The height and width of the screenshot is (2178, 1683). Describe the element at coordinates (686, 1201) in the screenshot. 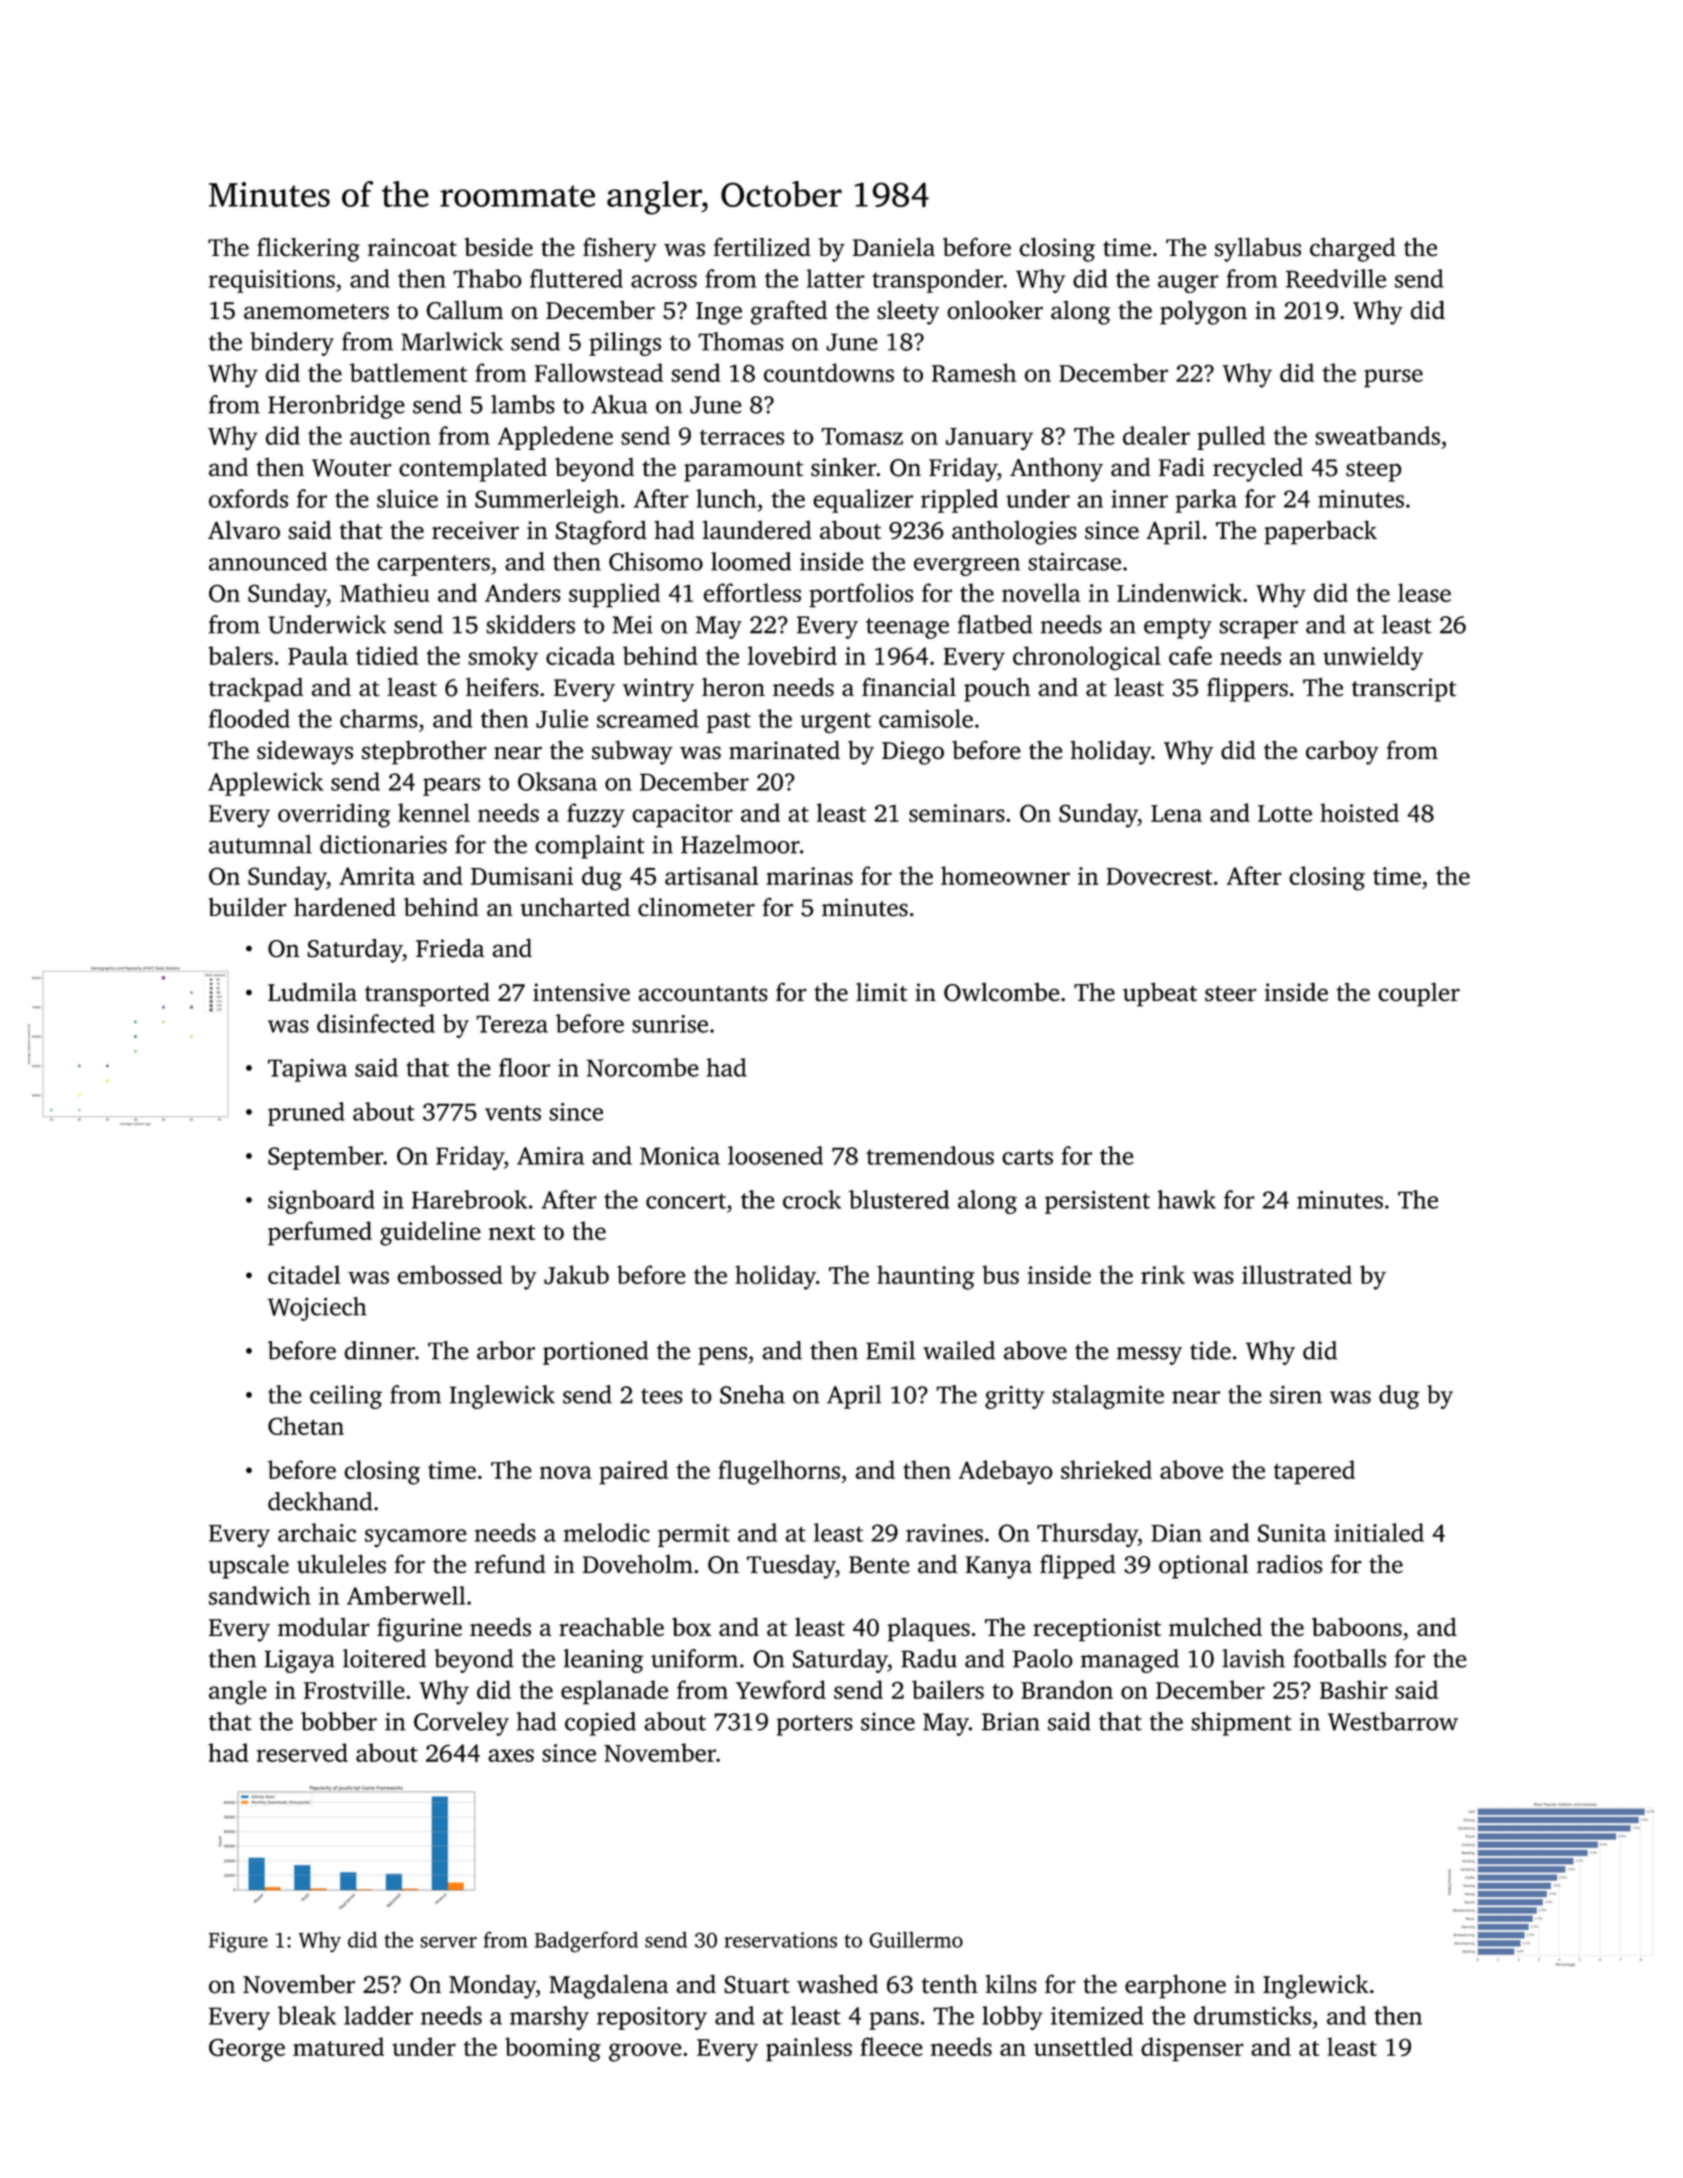

I see `concert` at that location.
